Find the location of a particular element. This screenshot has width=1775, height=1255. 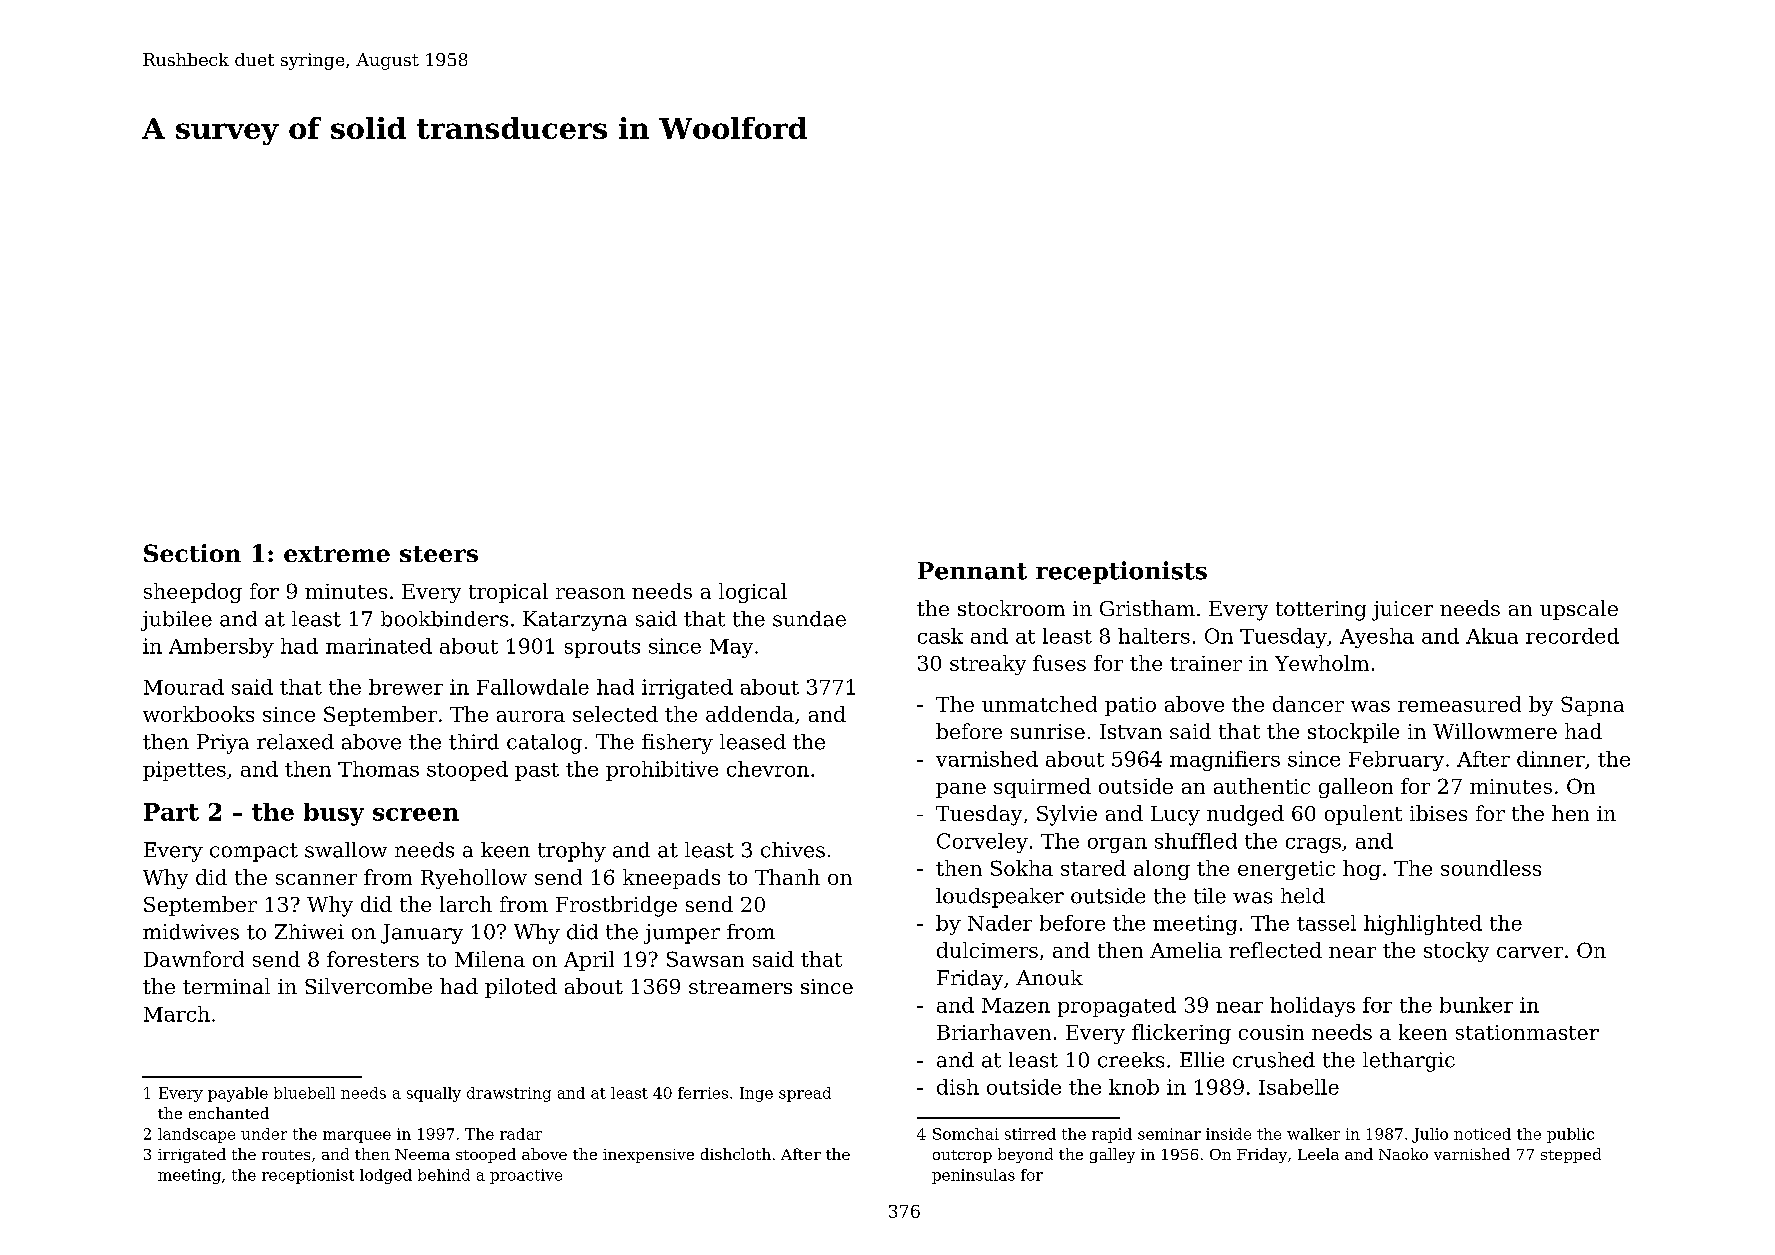

landscape is located at coordinates (196, 1135).
